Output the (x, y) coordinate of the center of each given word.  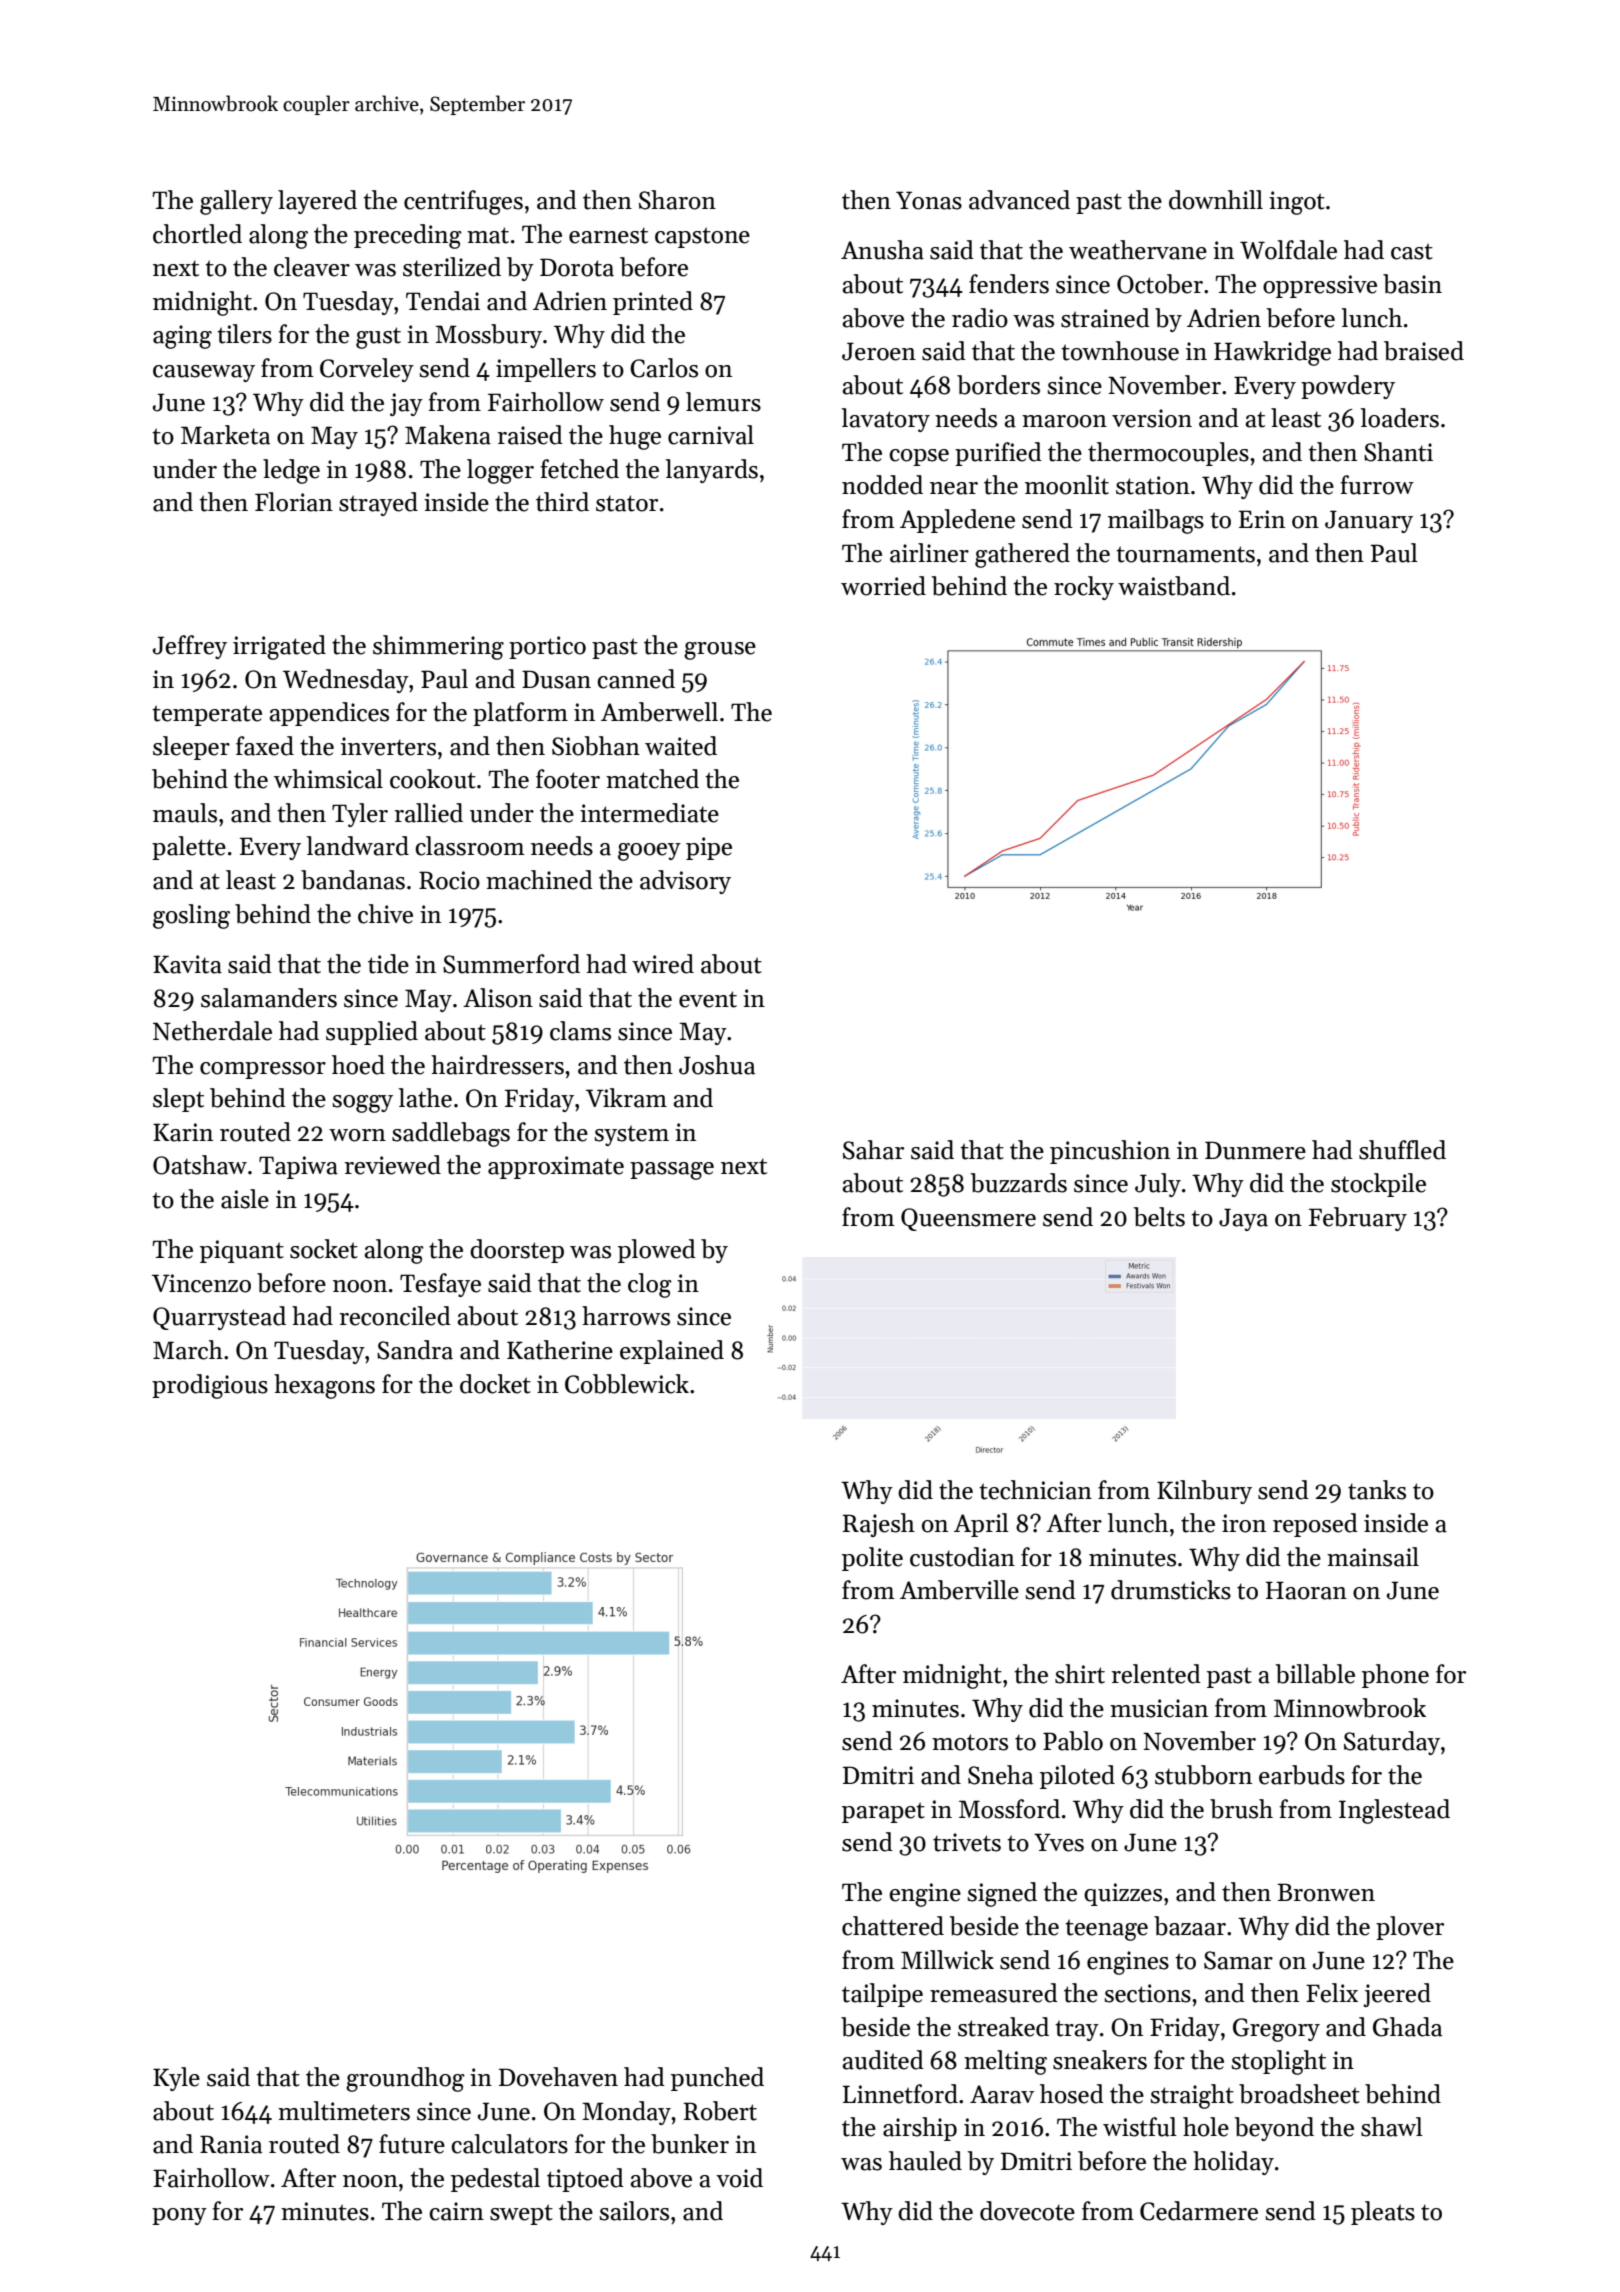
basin (1412, 284)
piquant (242, 1251)
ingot (1297, 203)
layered (317, 202)
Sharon (677, 200)
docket (495, 1384)
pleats (1383, 2213)
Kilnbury (1204, 1492)
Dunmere (1255, 1150)
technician (1035, 1490)
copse (919, 457)
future (412, 2144)
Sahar (873, 1150)
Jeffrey (190, 647)
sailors (634, 2211)
